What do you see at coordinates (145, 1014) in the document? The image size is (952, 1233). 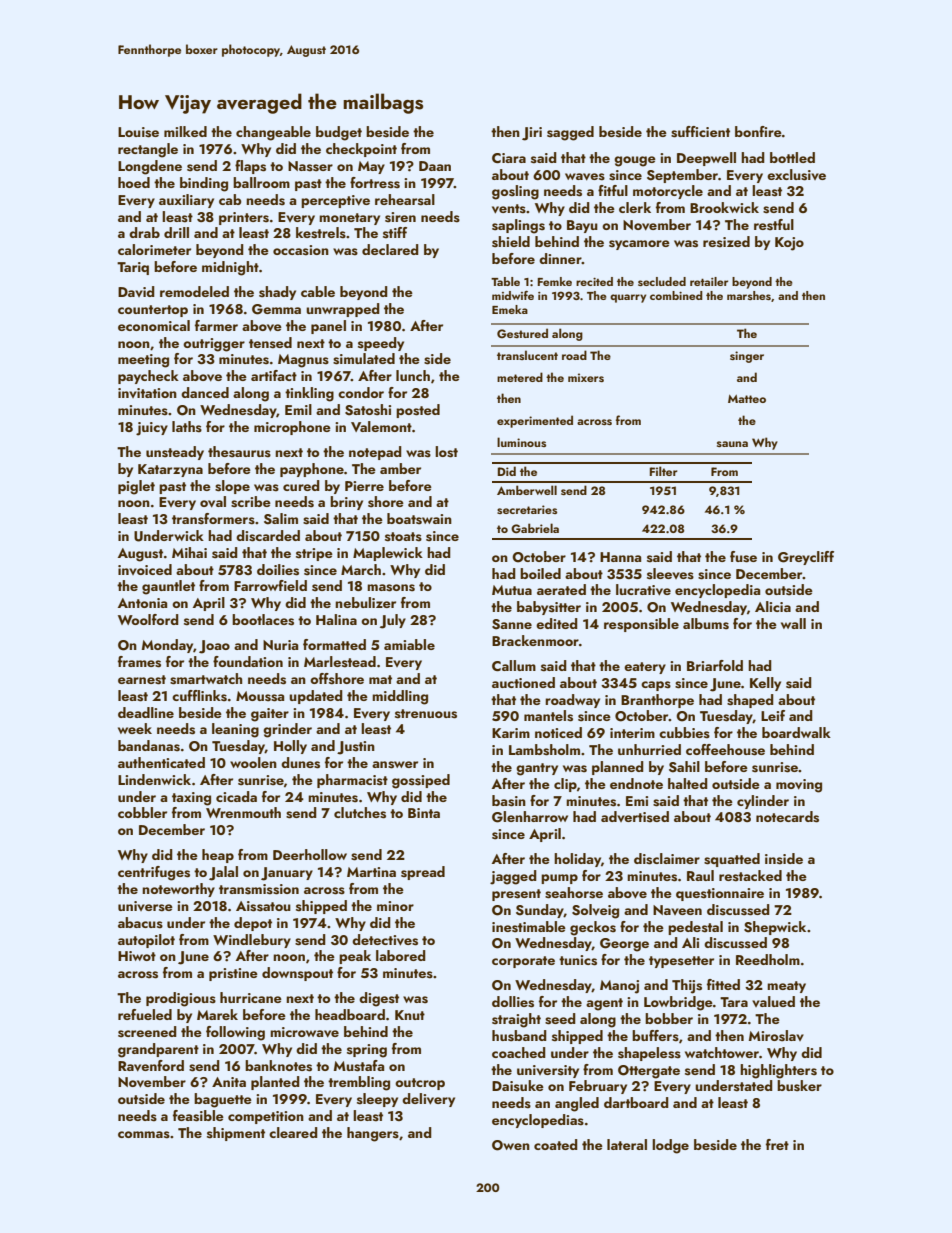 I see `refueled` at bounding box center [145, 1014].
